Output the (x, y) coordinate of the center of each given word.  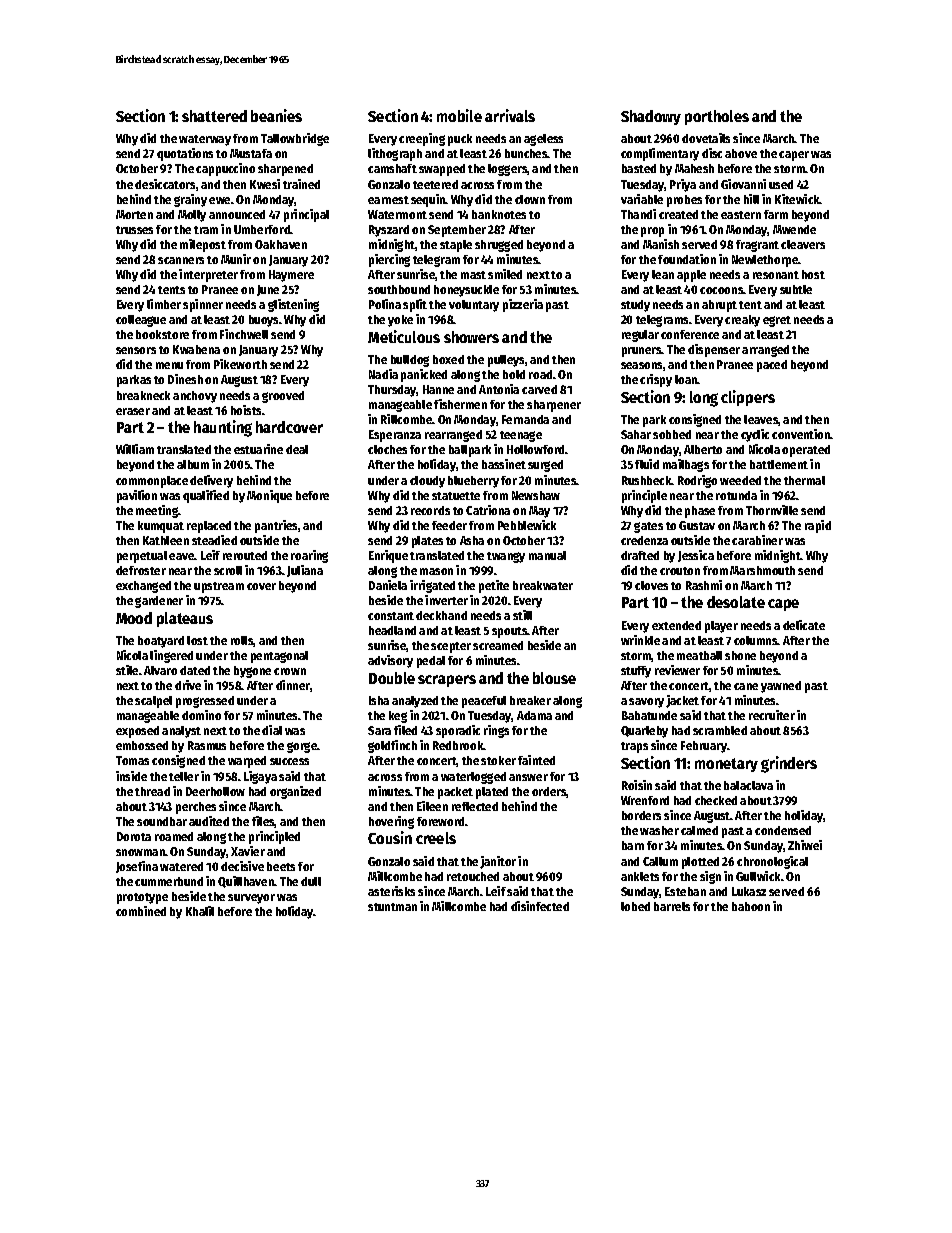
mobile (459, 115)
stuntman (392, 907)
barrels (672, 906)
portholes (717, 117)
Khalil (200, 911)
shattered (214, 116)
